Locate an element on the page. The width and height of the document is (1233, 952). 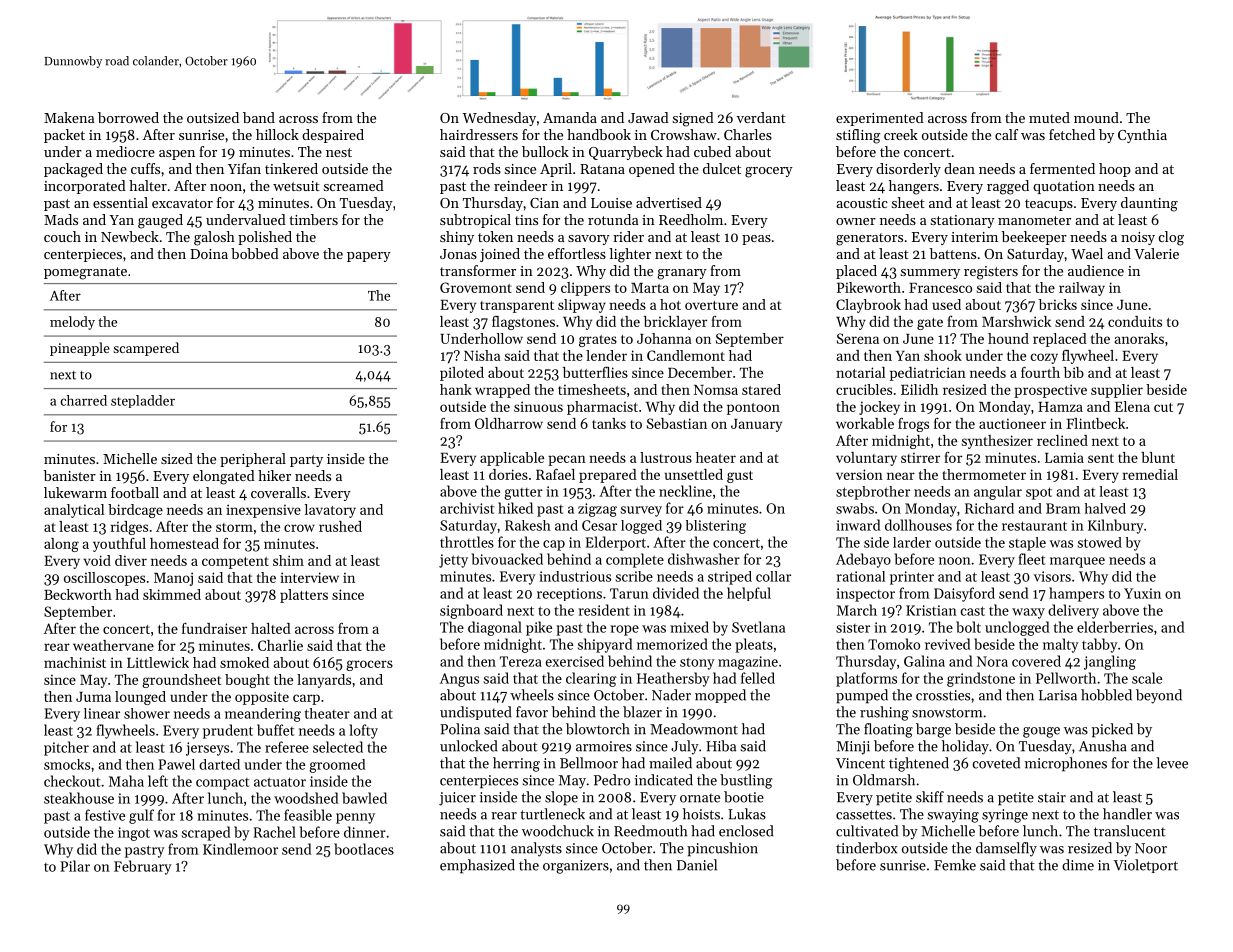
remedial is located at coordinates (1150, 474).
